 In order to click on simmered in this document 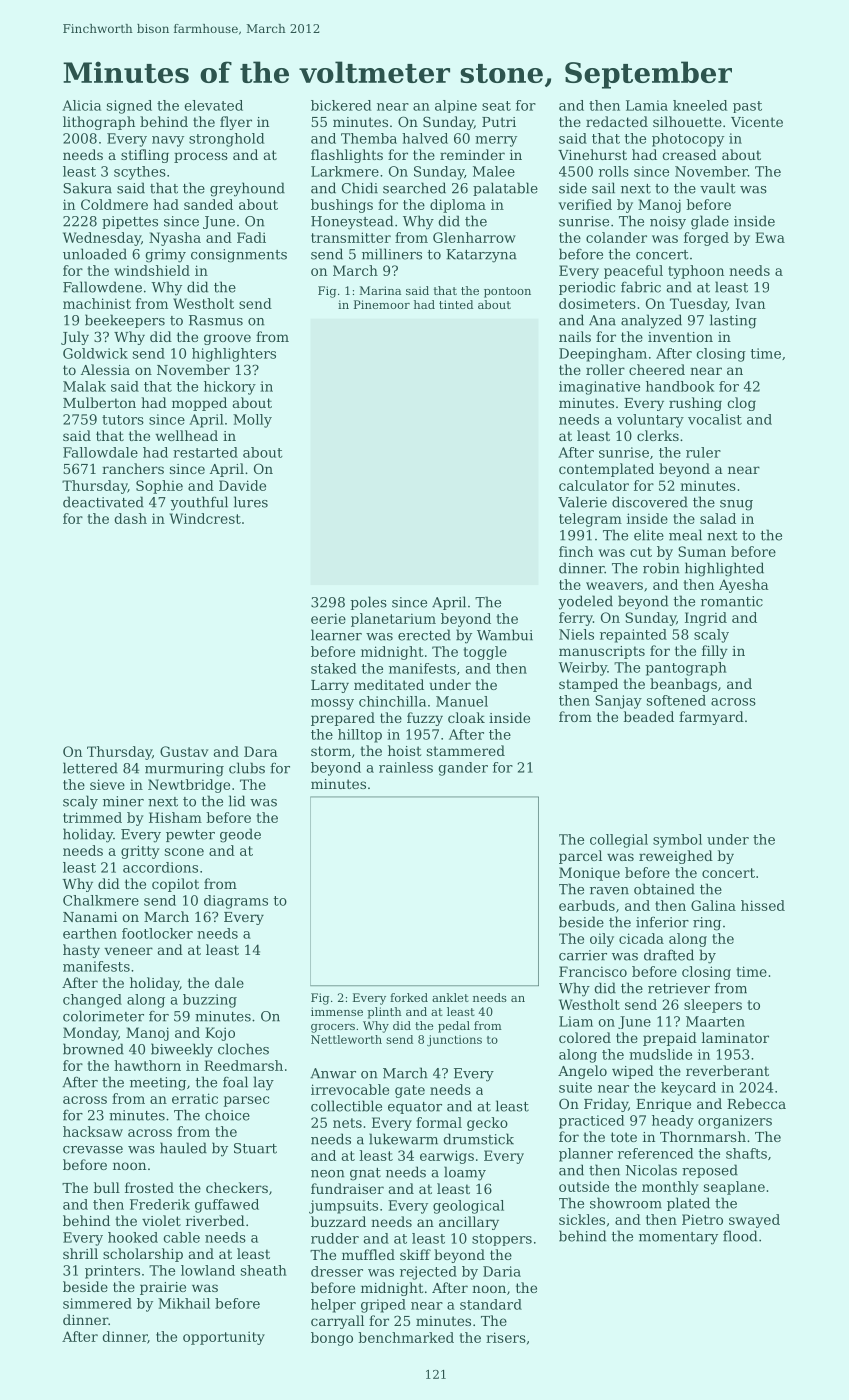, I will do `click(97, 1303)`.
